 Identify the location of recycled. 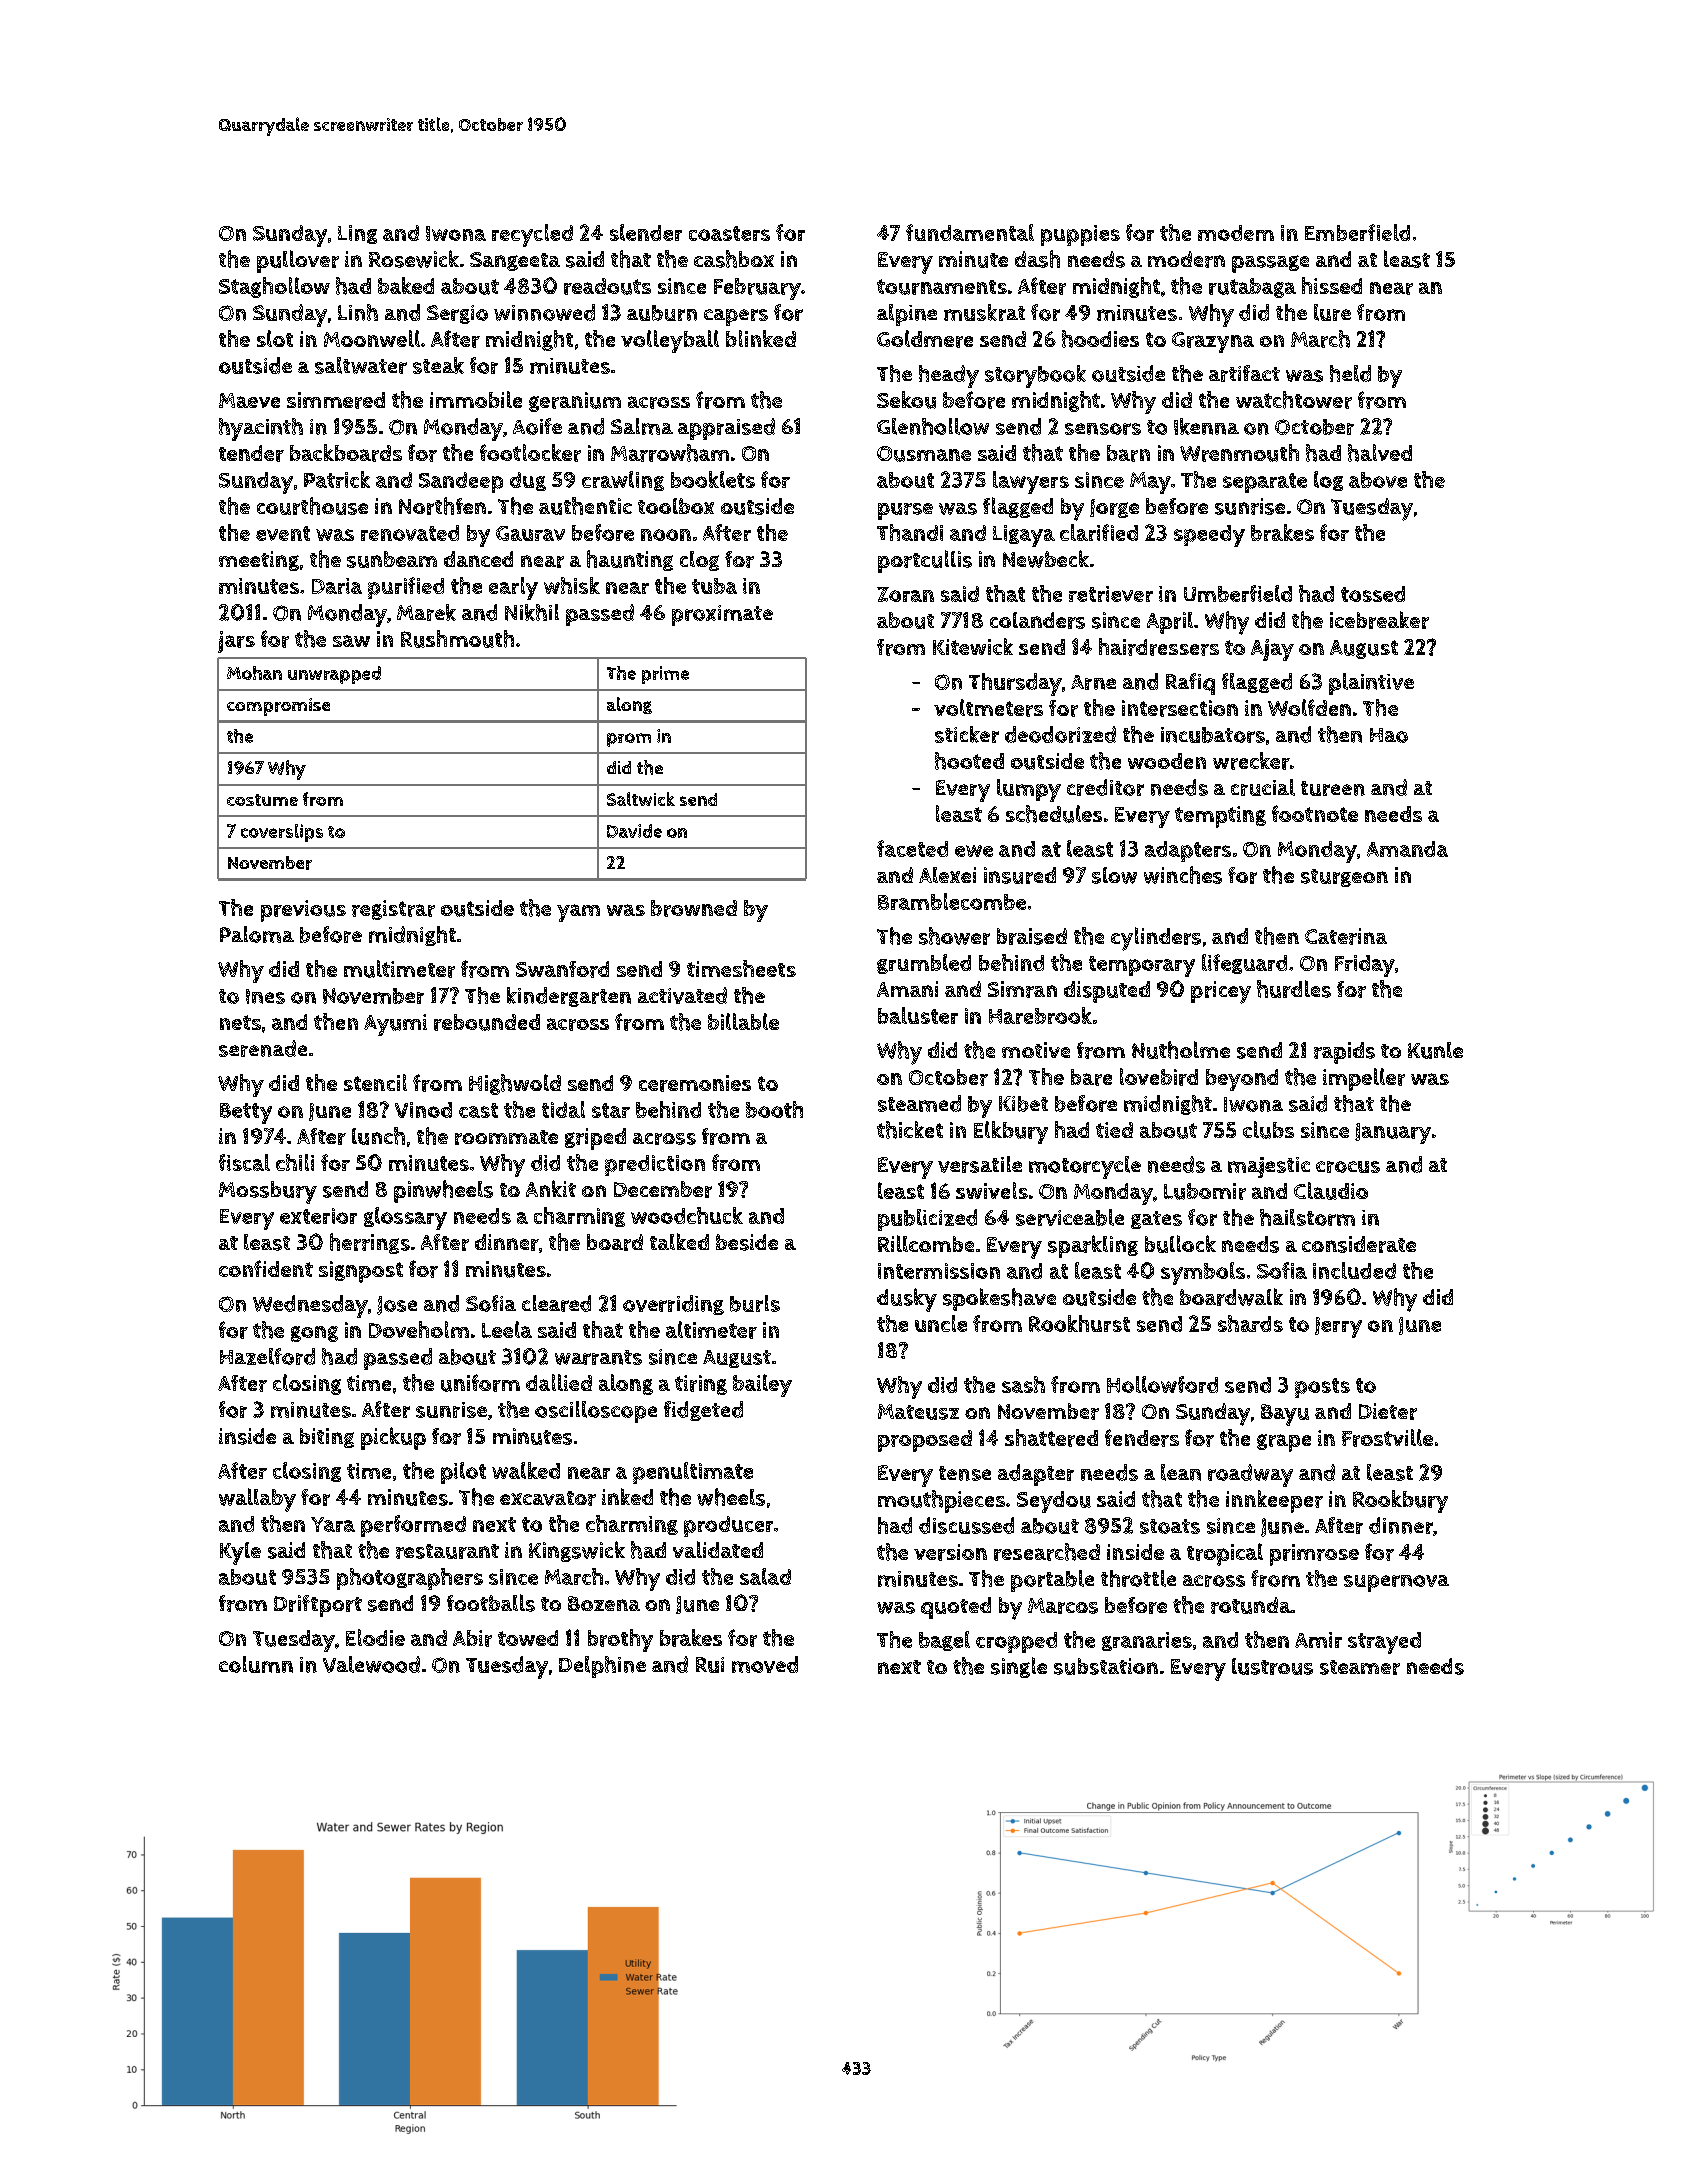
(532, 235).
